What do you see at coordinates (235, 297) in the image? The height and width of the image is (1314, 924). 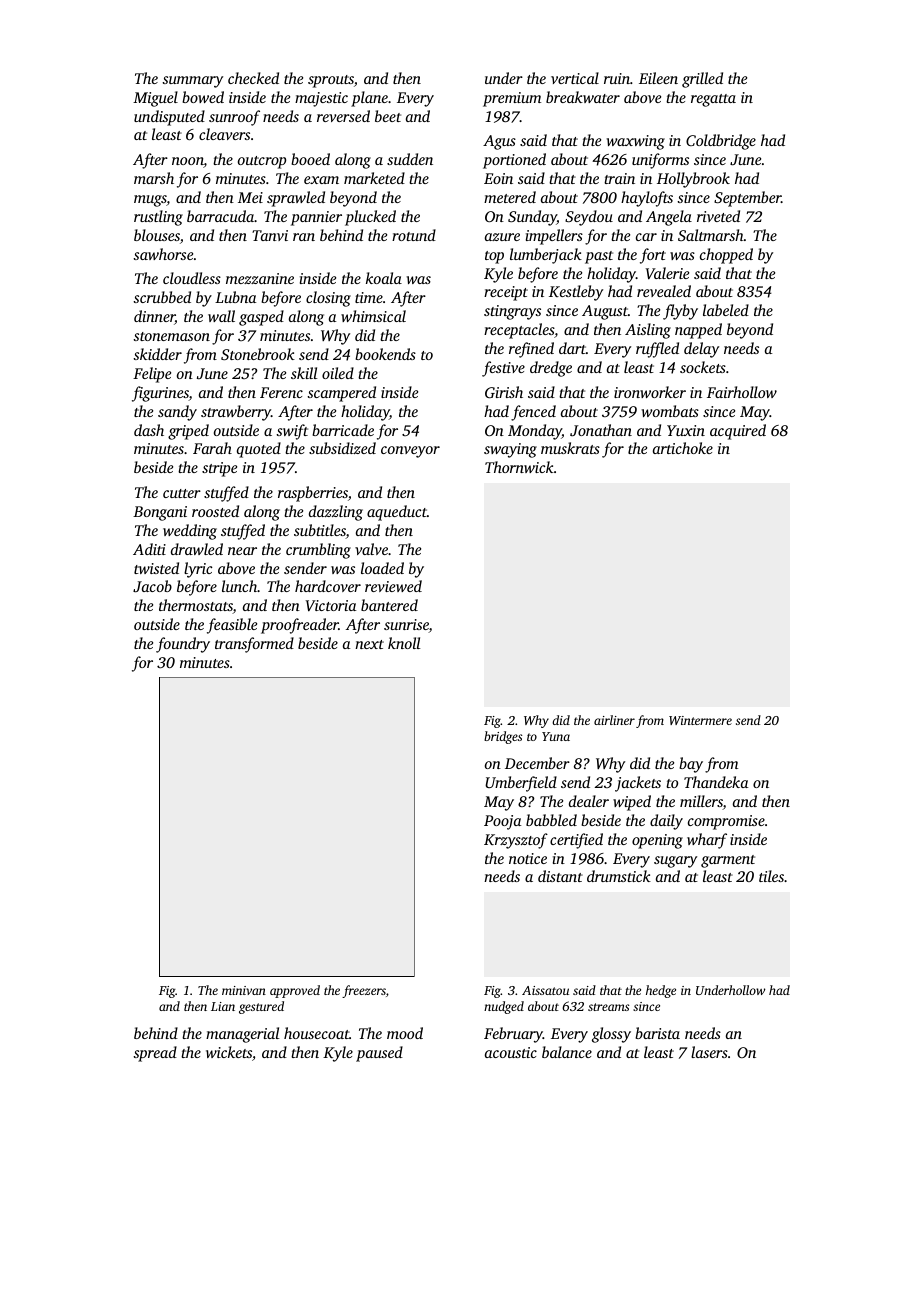 I see `Lubna` at bounding box center [235, 297].
